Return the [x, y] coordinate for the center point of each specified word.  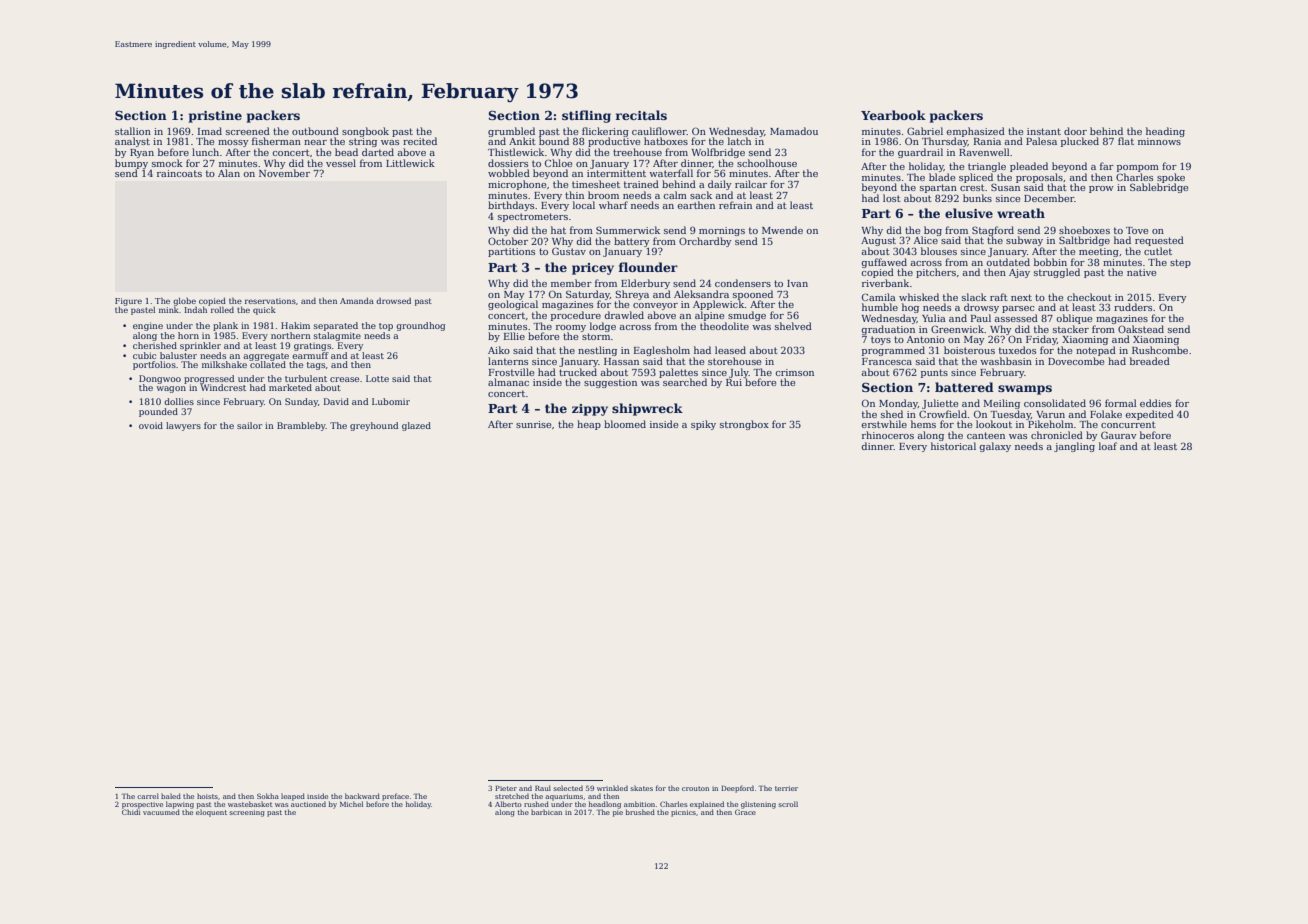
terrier [786, 788]
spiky [703, 425]
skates [641, 788]
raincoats [179, 173]
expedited [1149, 415]
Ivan [797, 283]
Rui [734, 382]
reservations [270, 301]
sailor [249, 425]
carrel [148, 796]
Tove [1137, 230]
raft [999, 297]
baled [171, 796]
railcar [751, 184]
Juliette [940, 404]
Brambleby [301, 426]
